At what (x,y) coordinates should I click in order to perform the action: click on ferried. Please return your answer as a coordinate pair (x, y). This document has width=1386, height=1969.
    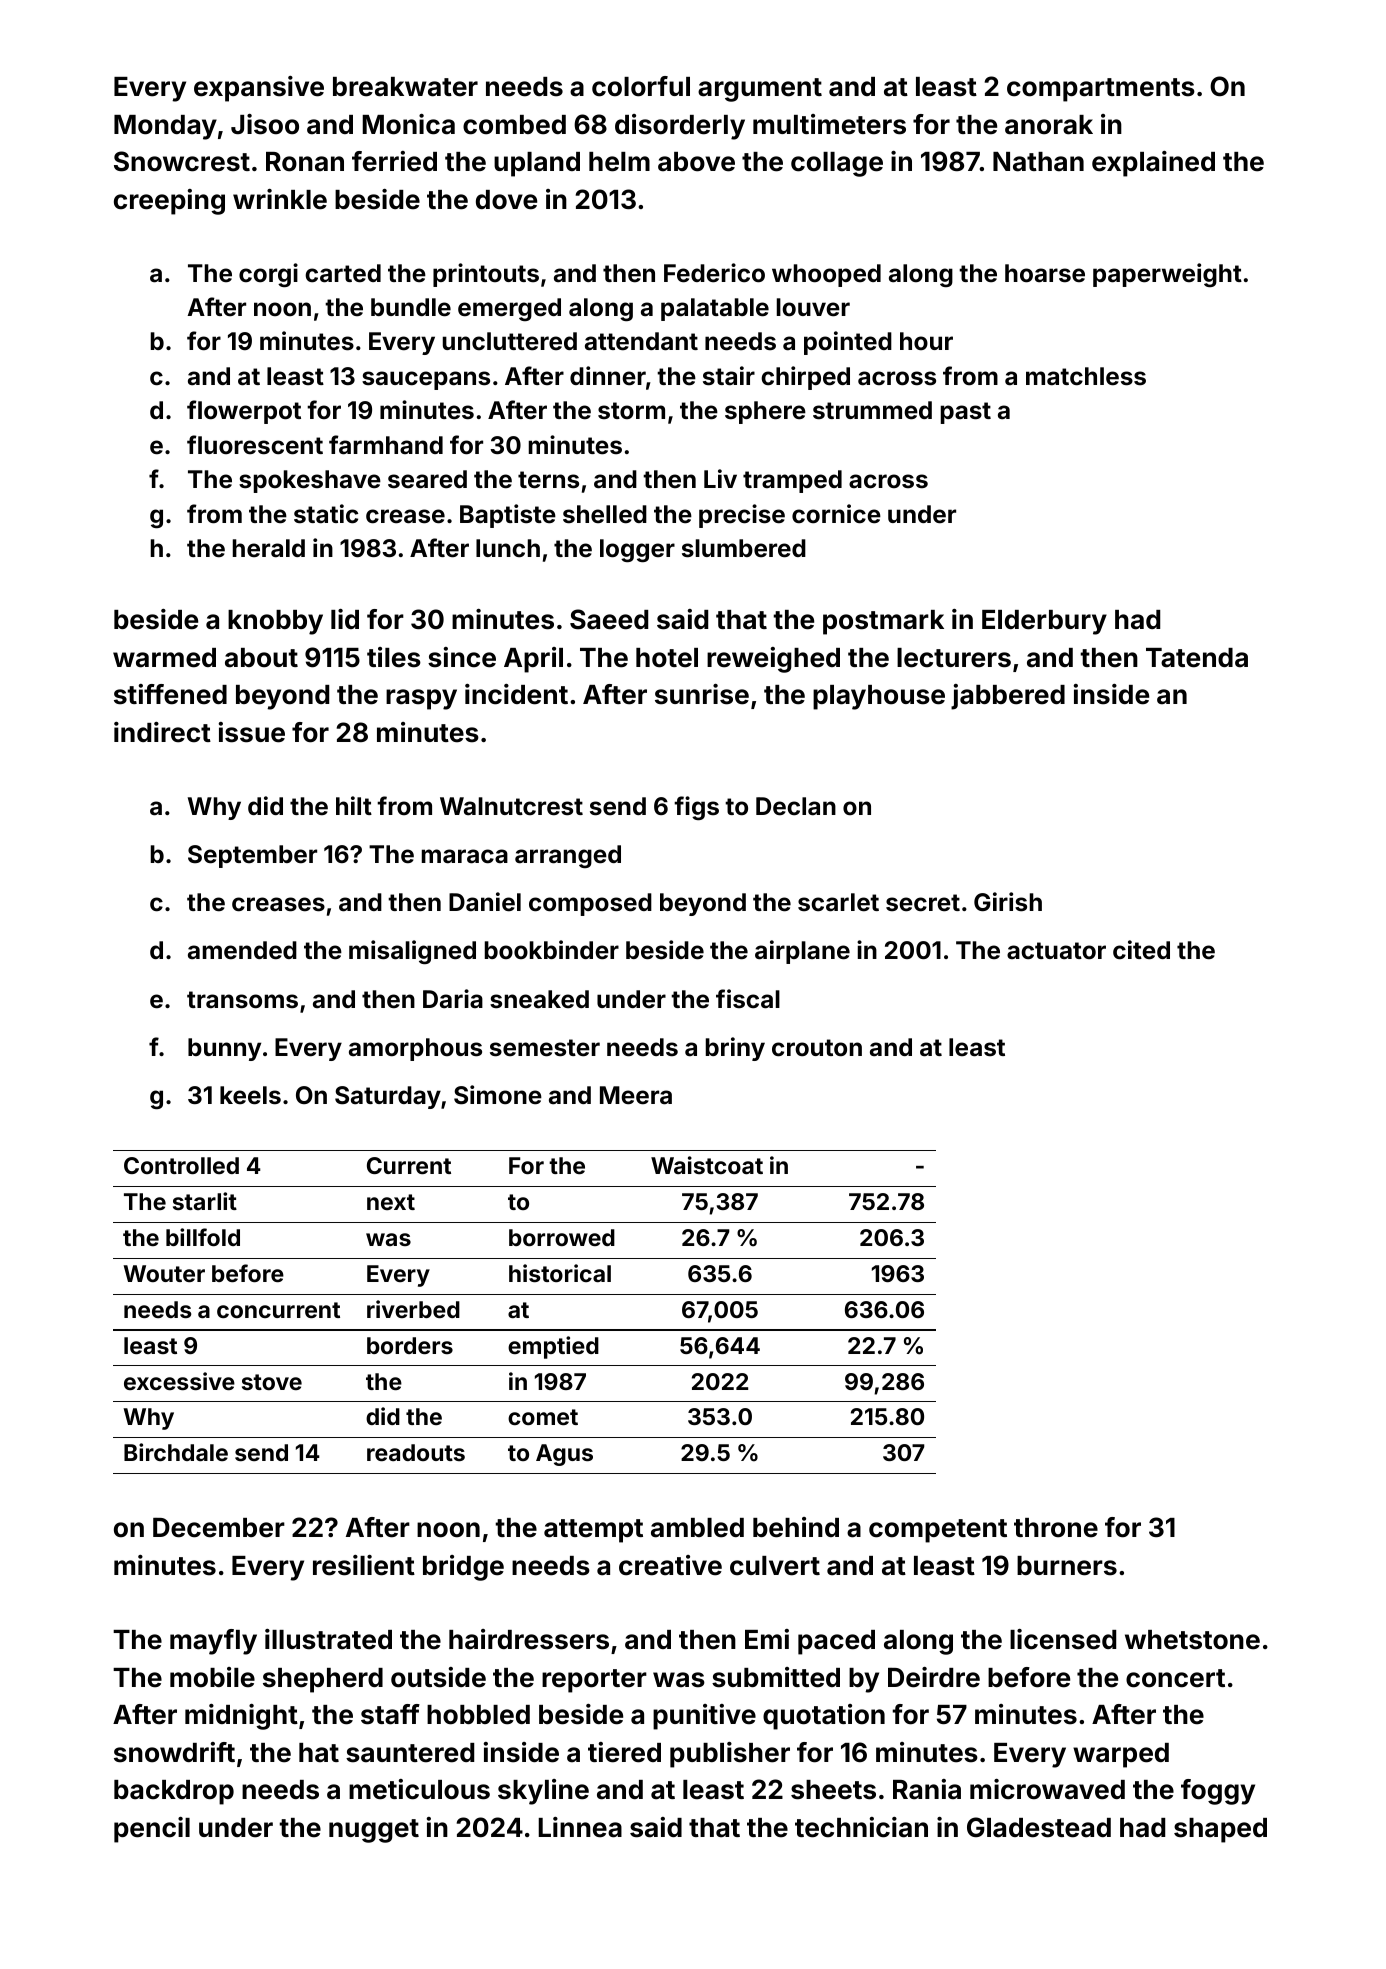
    Looking at the image, I should click on (394, 161).
